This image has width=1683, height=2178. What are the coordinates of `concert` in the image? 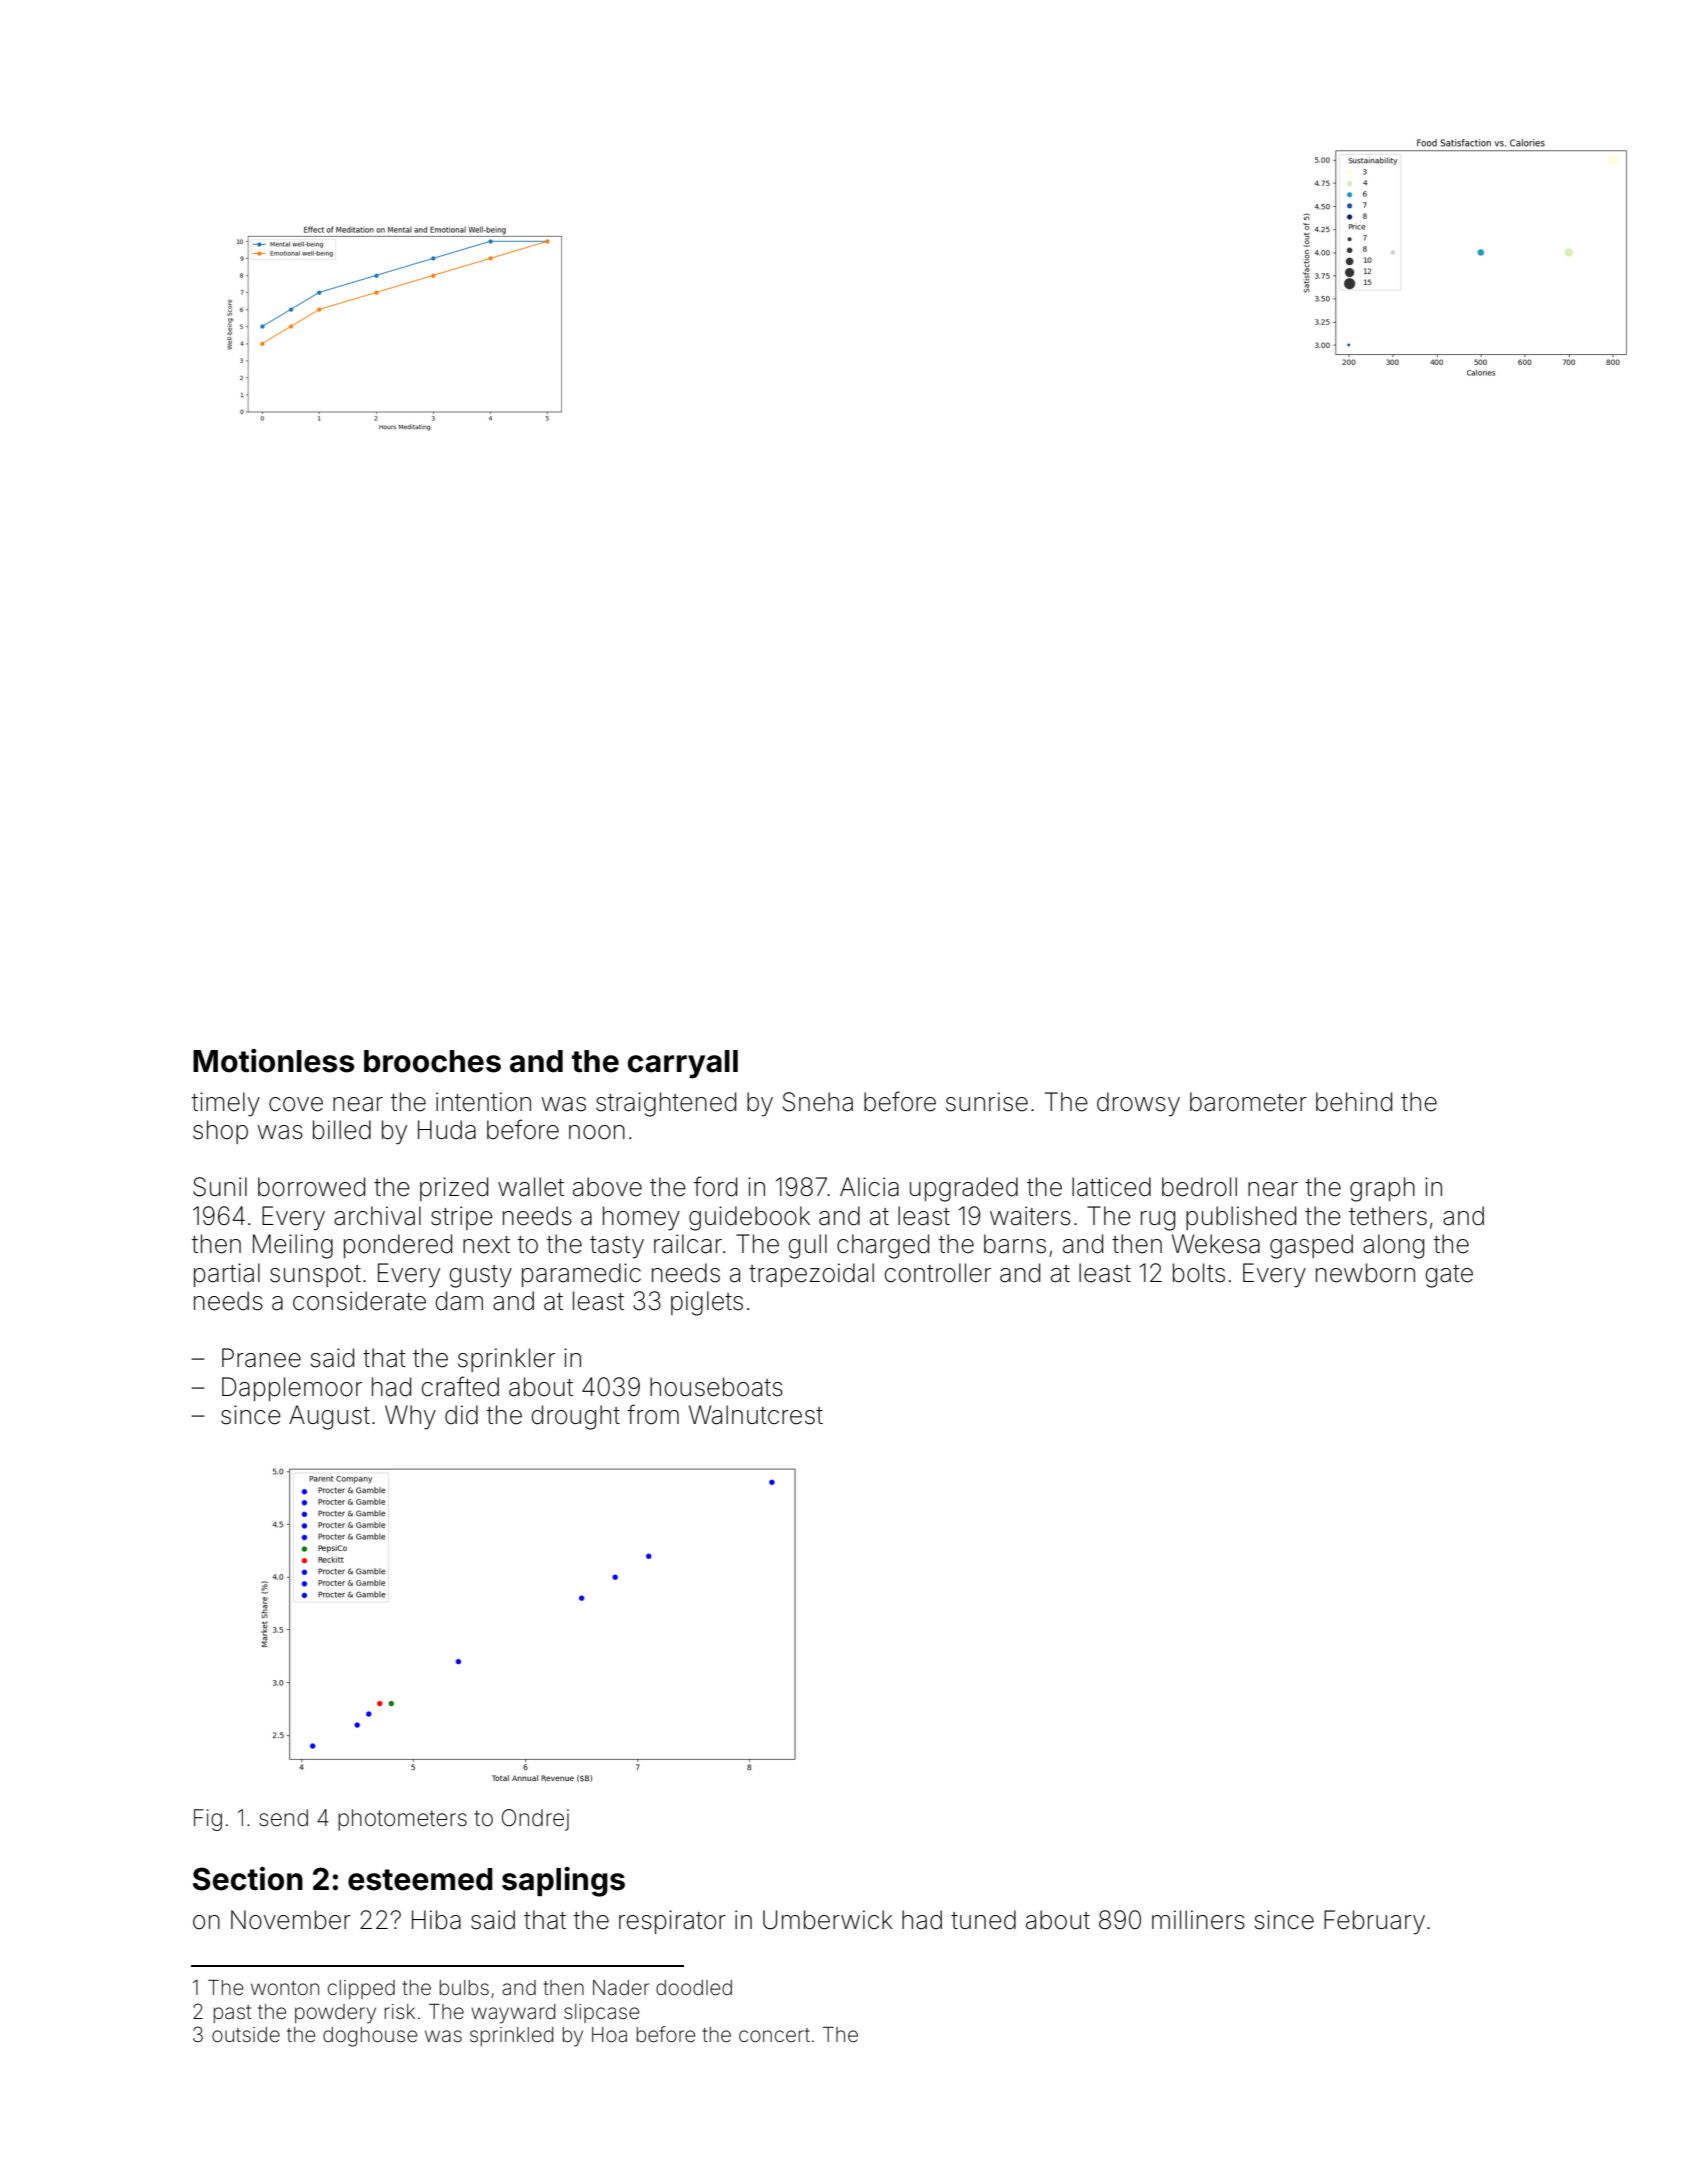 It's located at (774, 2035).
